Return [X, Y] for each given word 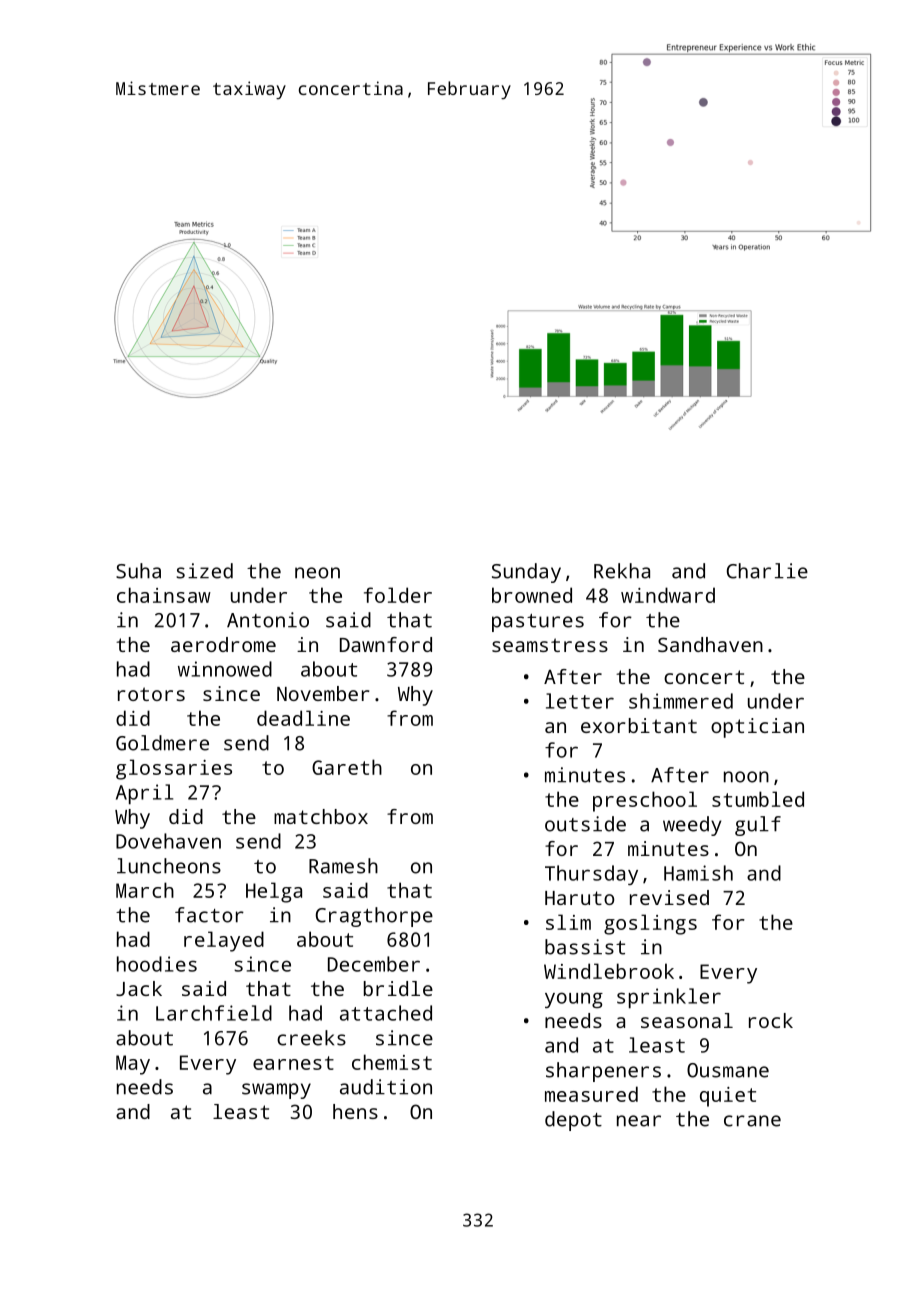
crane [752, 1121]
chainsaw [164, 595]
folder [398, 595]
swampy [276, 1091]
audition [386, 1087]
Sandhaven [710, 644]
